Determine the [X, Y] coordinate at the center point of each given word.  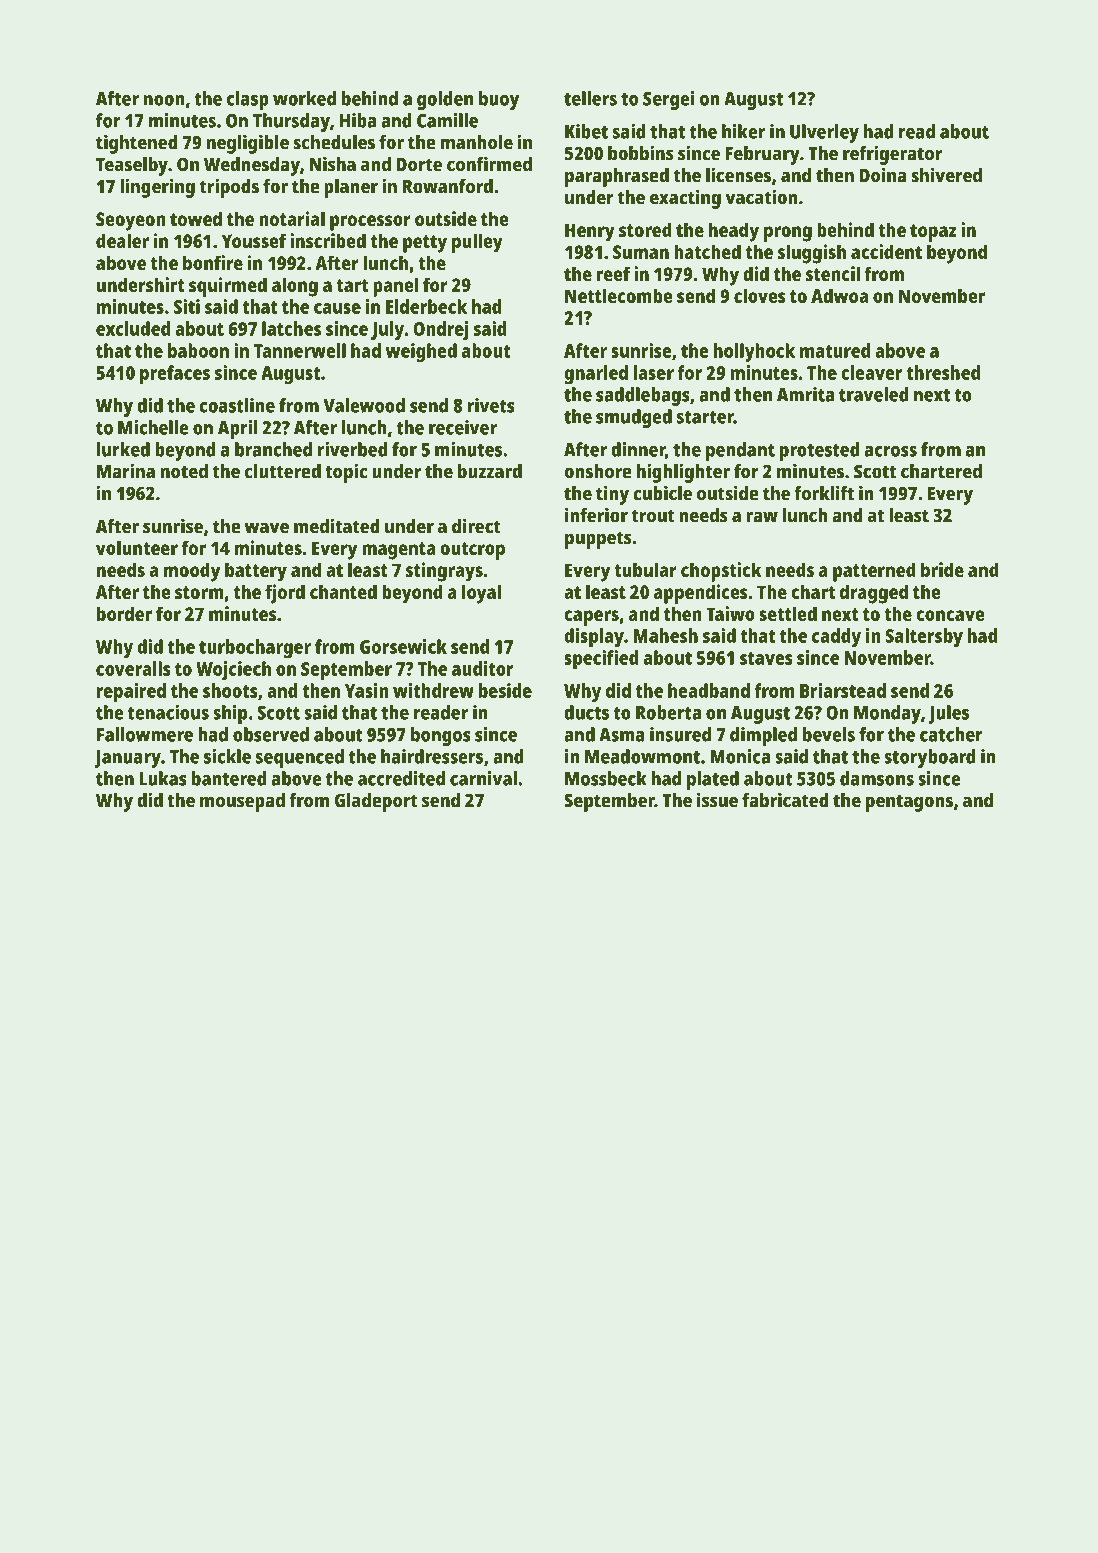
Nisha [333, 164]
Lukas [163, 778]
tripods [229, 188]
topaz [933, 233]
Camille [447, 120]
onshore [598, 471]
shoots [230, 690]
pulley [477, 243]
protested [820, 451]
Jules [948, 714]
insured [680, 734]
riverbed [353, 449]
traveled [874, 394]
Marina [126, 471]
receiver [463, 427]
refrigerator [892, 155]
